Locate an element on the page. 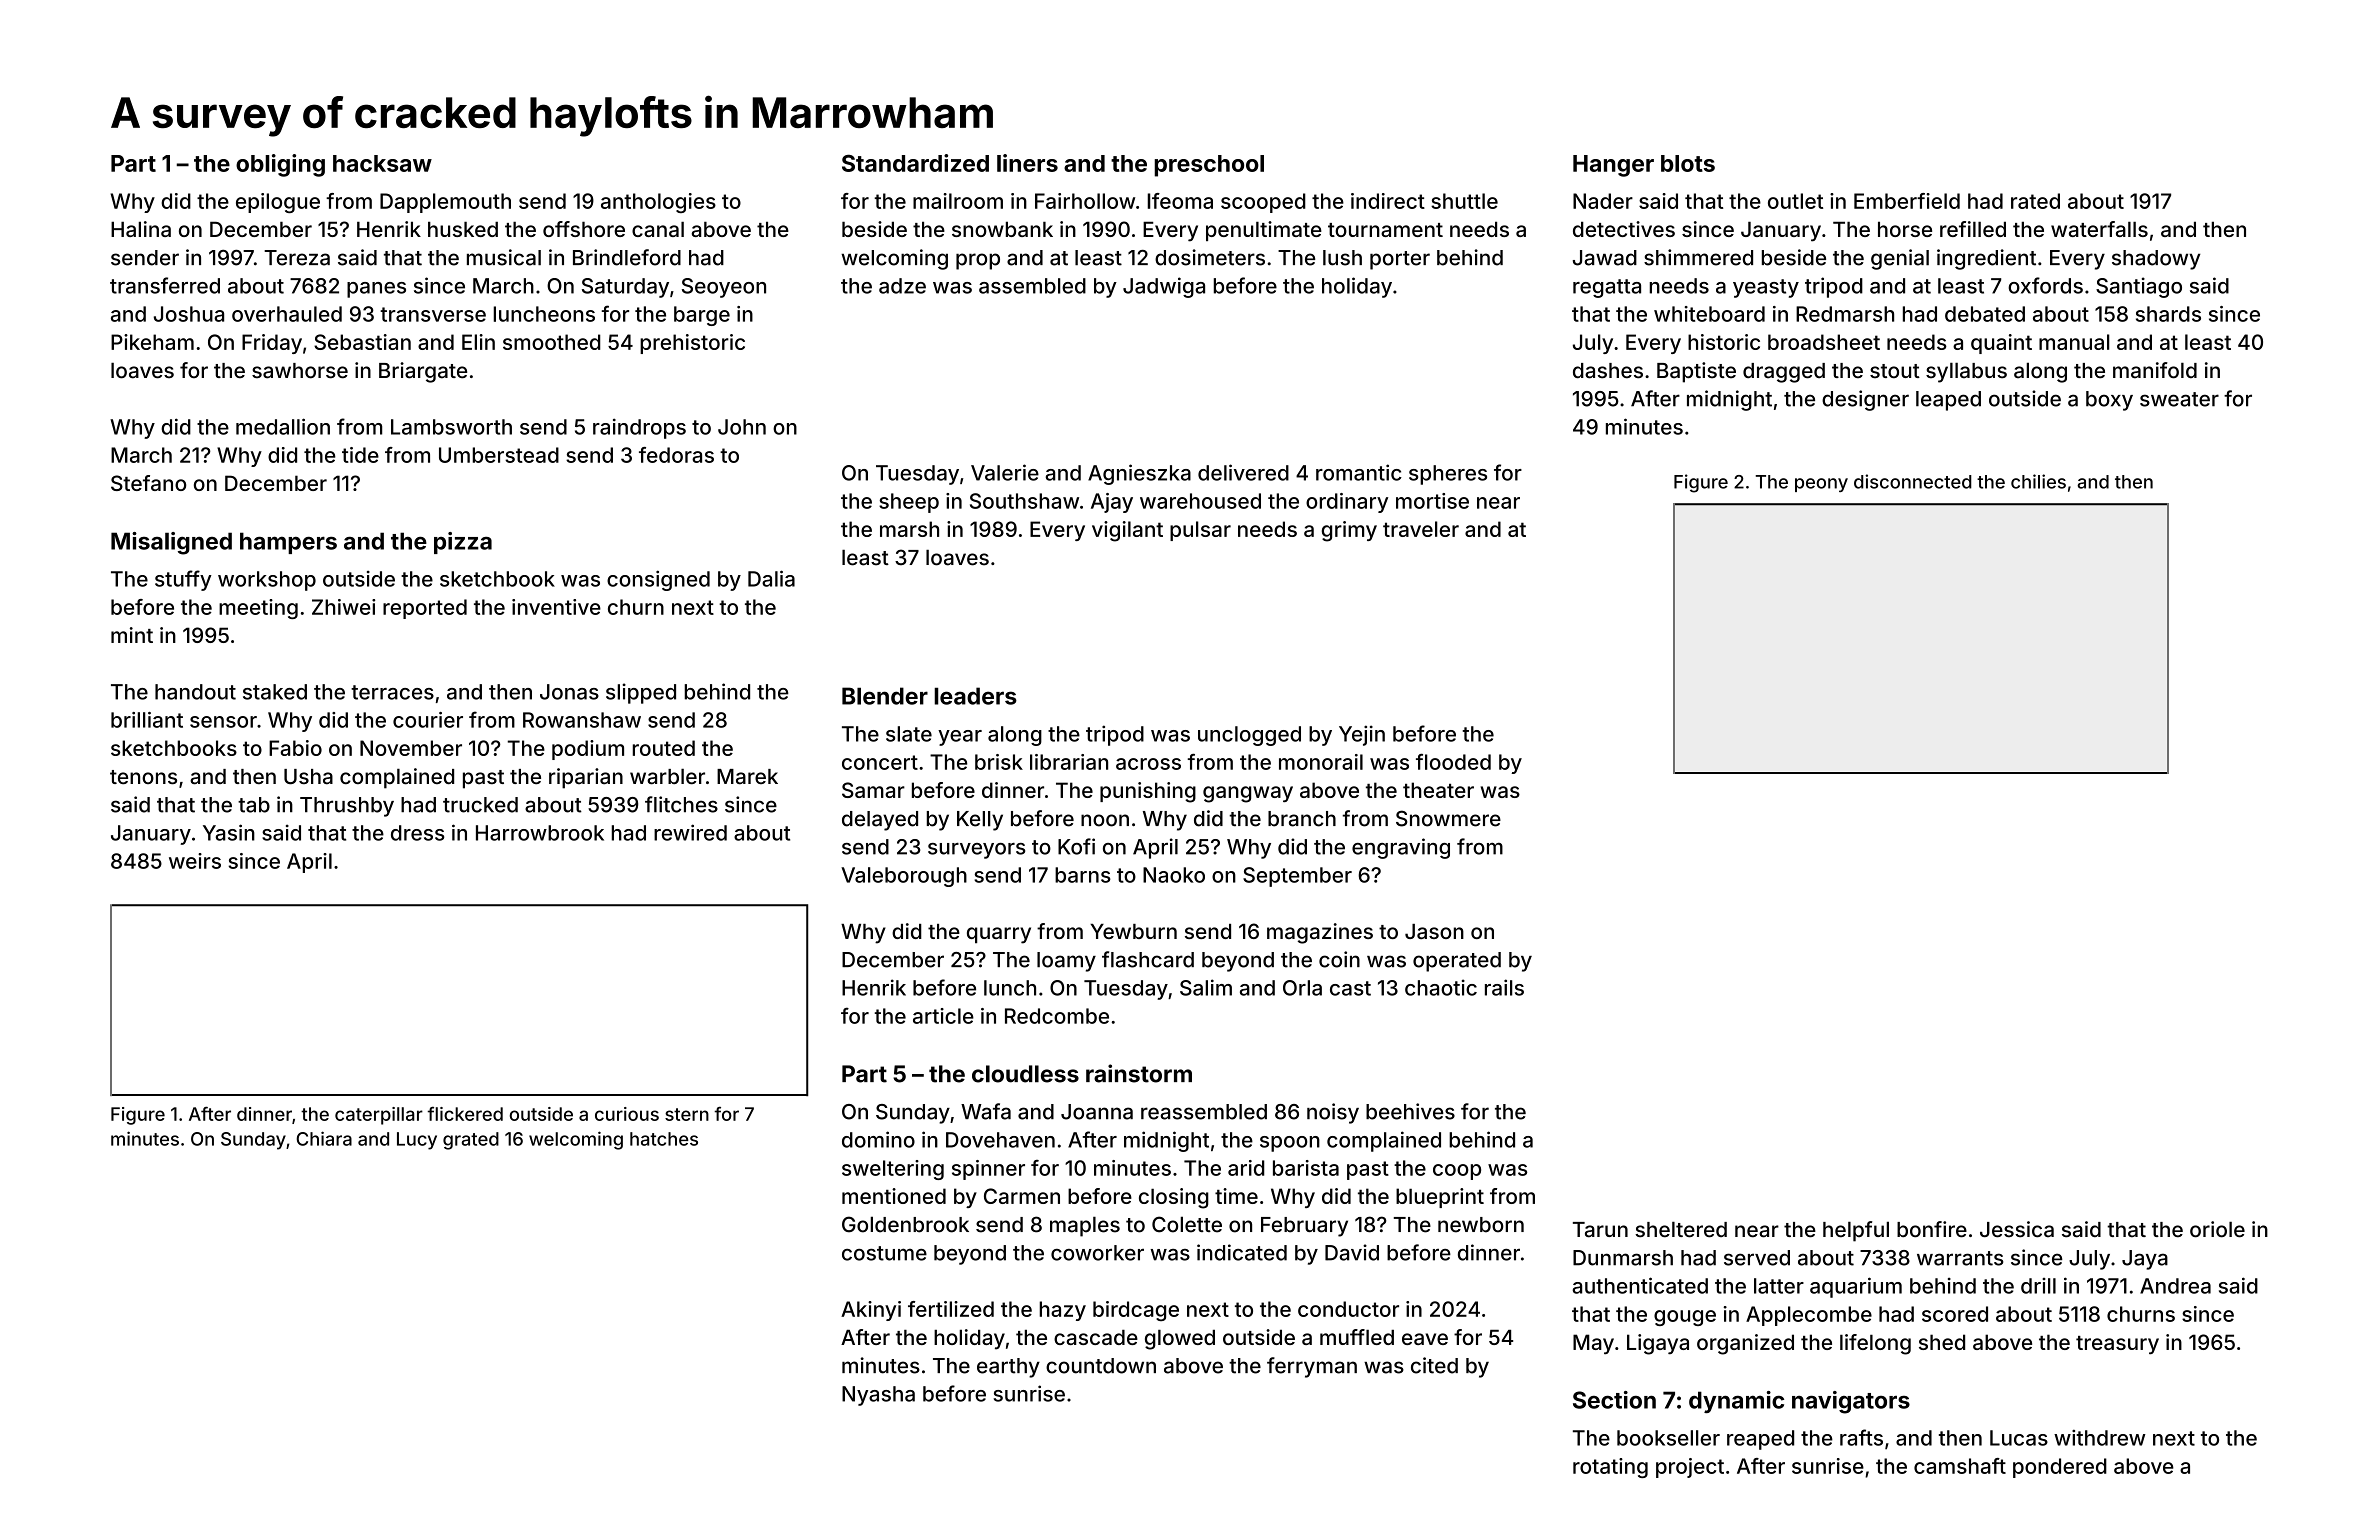 This image has height=1540, width=2380. vigilant is located at coordinates (1127, 531).
